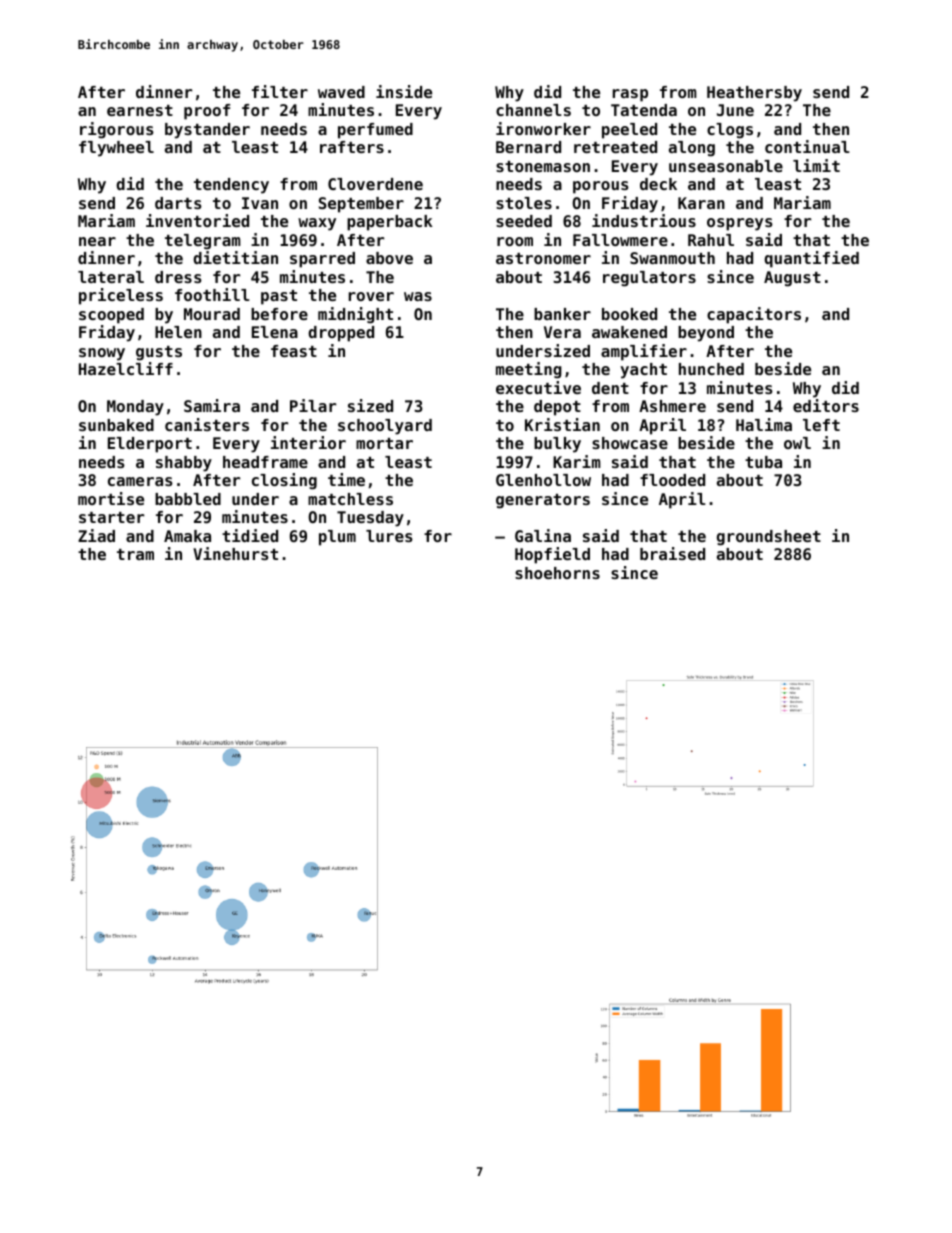  Describe the element at coordinates (552, 555) in the screenshot. I see `Hopfield` at that location.
